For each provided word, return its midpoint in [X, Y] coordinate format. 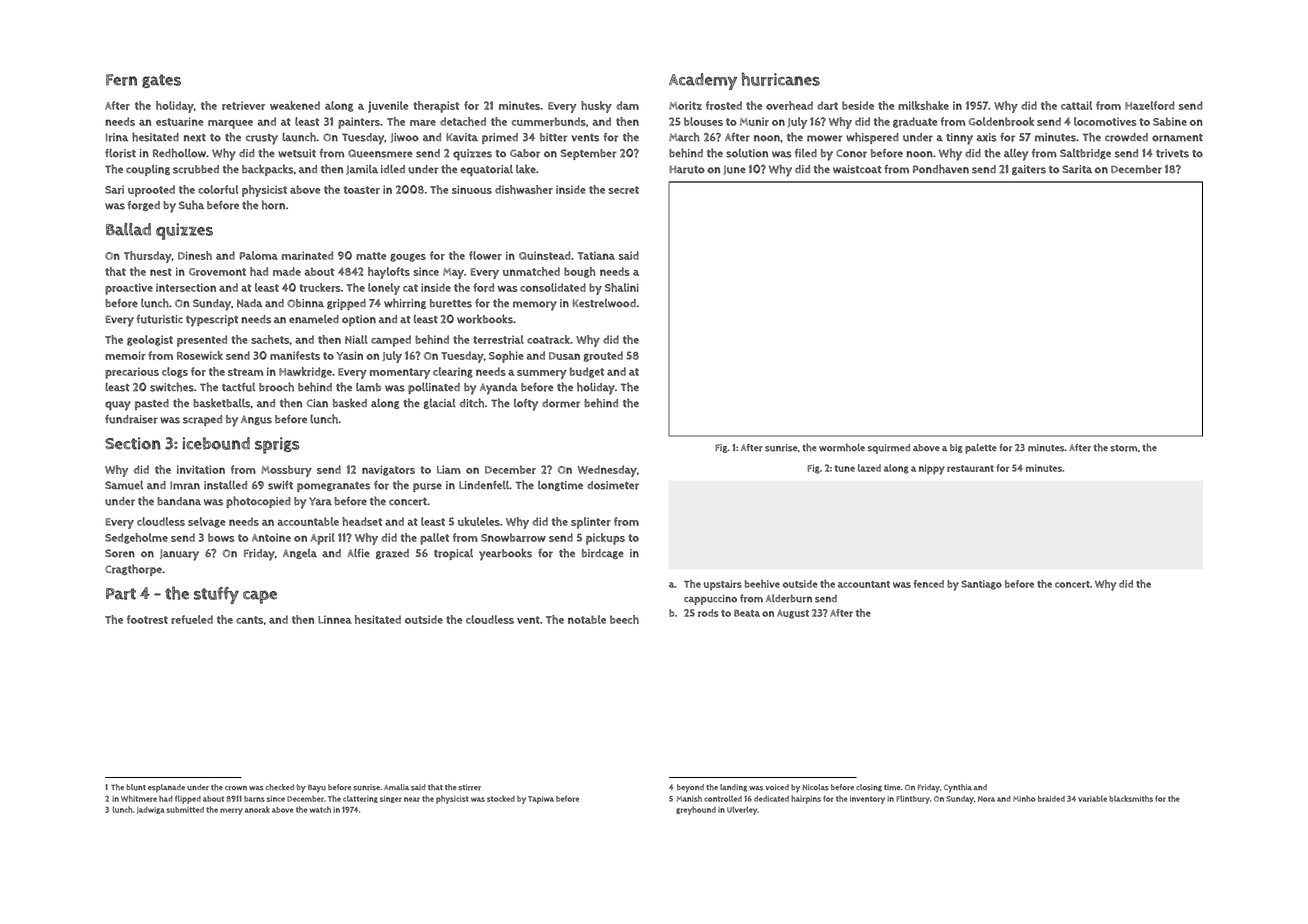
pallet [434, 539]
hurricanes [780, 79]
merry [231, 811]
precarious [132, 373]
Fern [121, 80]
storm [1123, 448]
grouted [603, 356]
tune [845, 468]
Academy [703, 81]
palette [981, 449]
